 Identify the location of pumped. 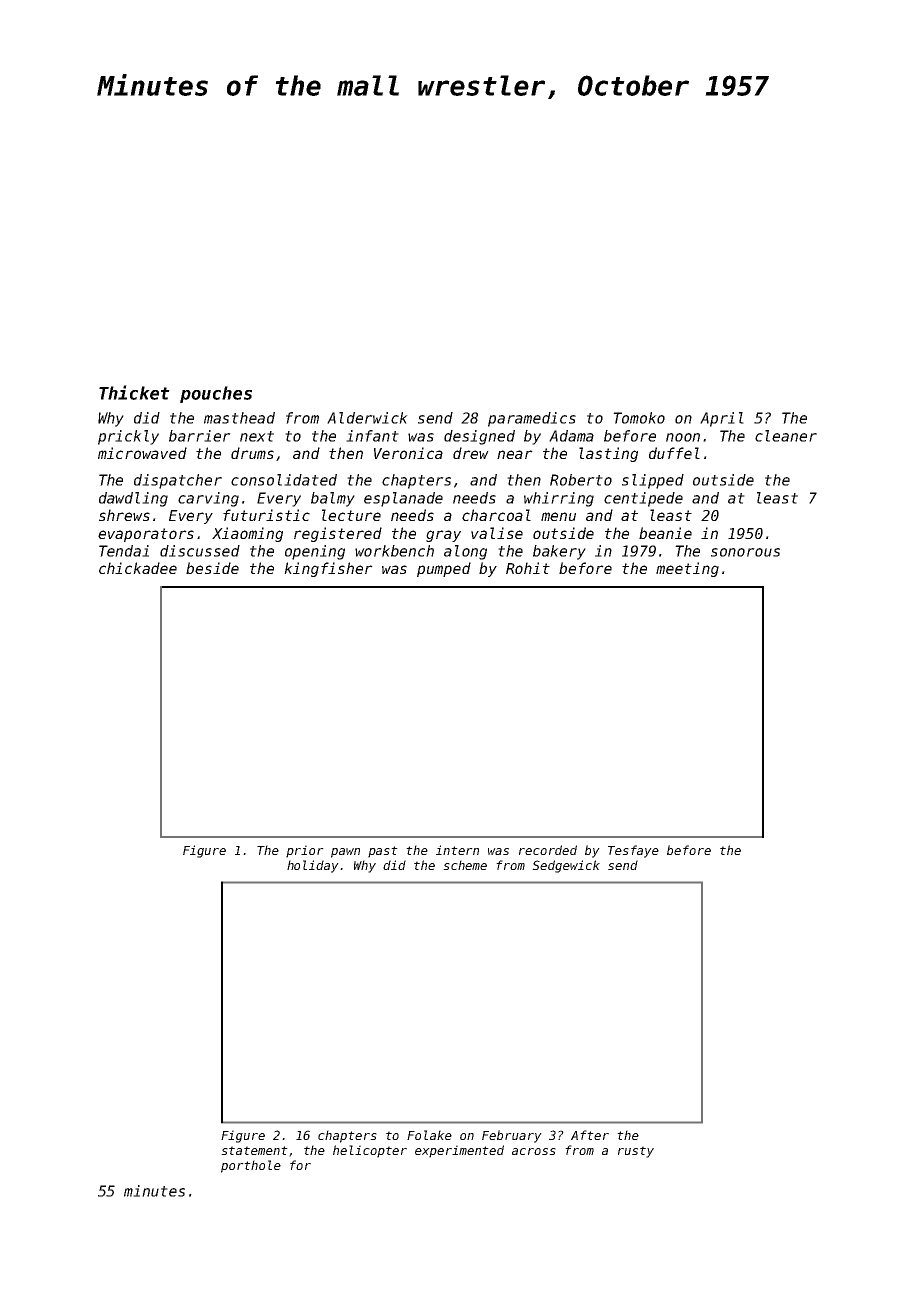
(444, 569).
